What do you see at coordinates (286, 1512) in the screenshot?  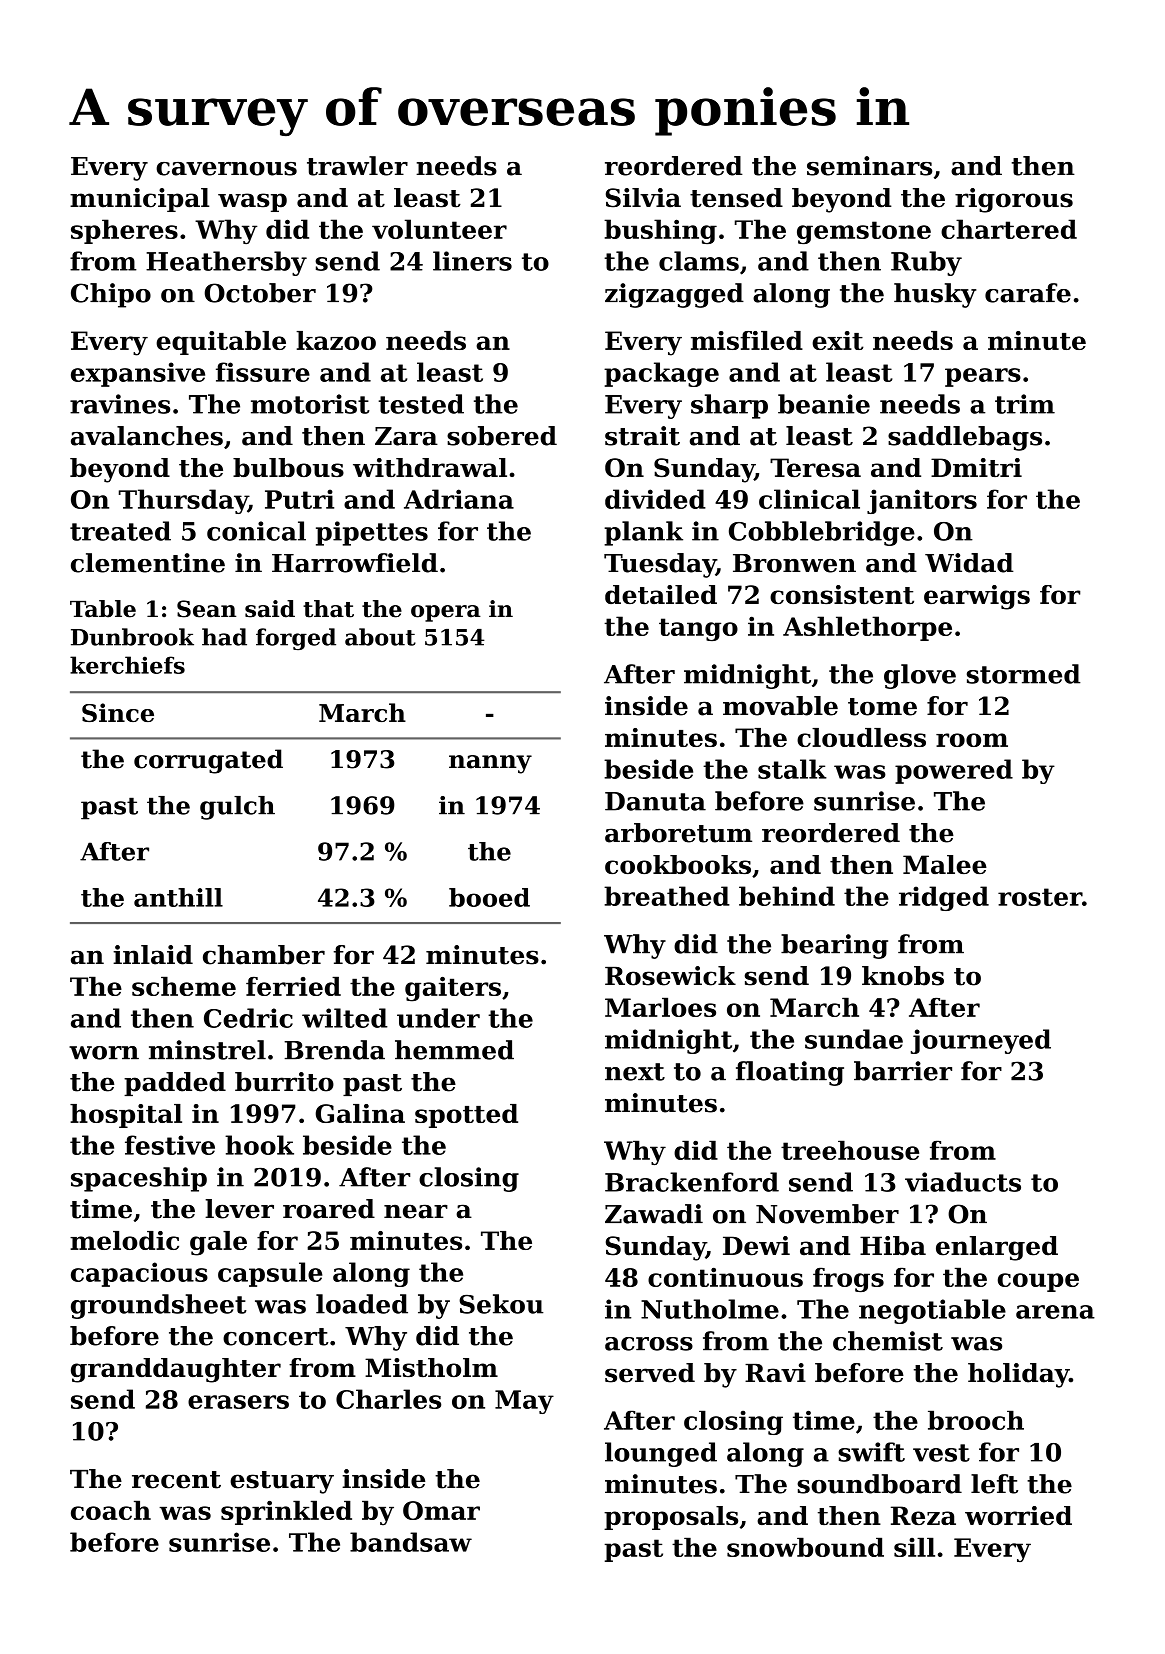 I see `sprinkled` at bounding box center [286, 1512].
